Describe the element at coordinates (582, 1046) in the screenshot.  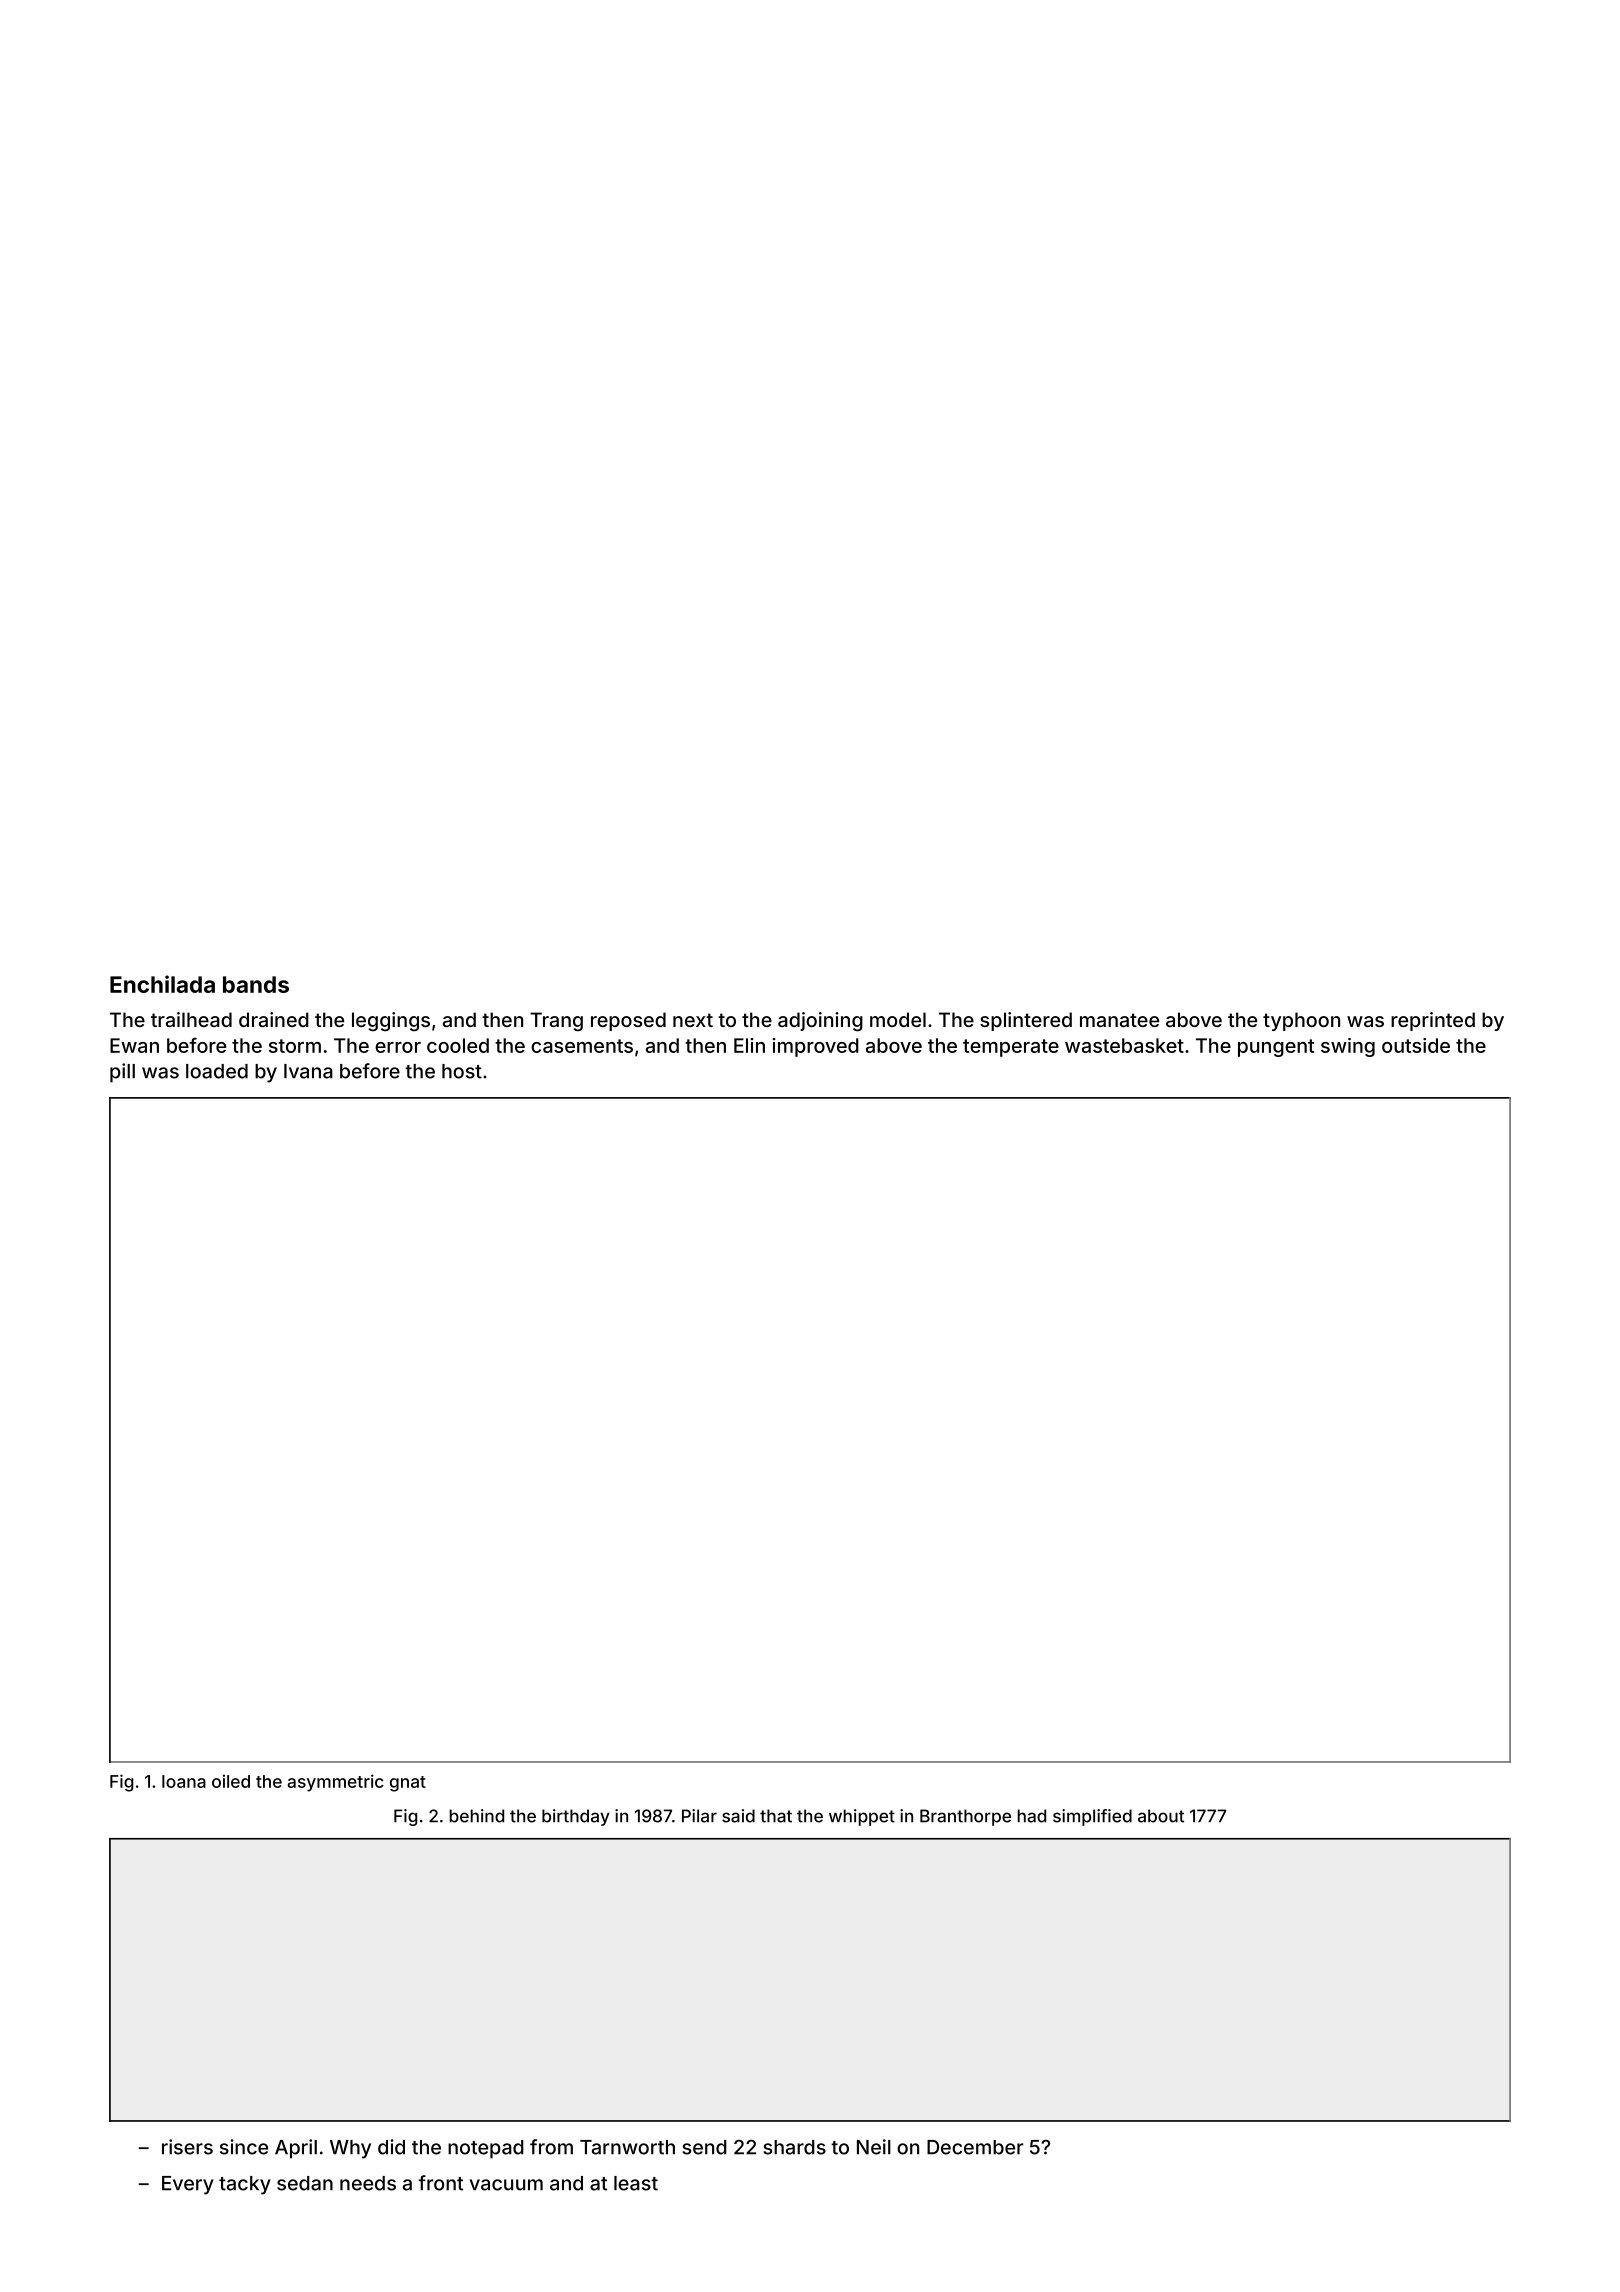
I see `casements` at that location.
